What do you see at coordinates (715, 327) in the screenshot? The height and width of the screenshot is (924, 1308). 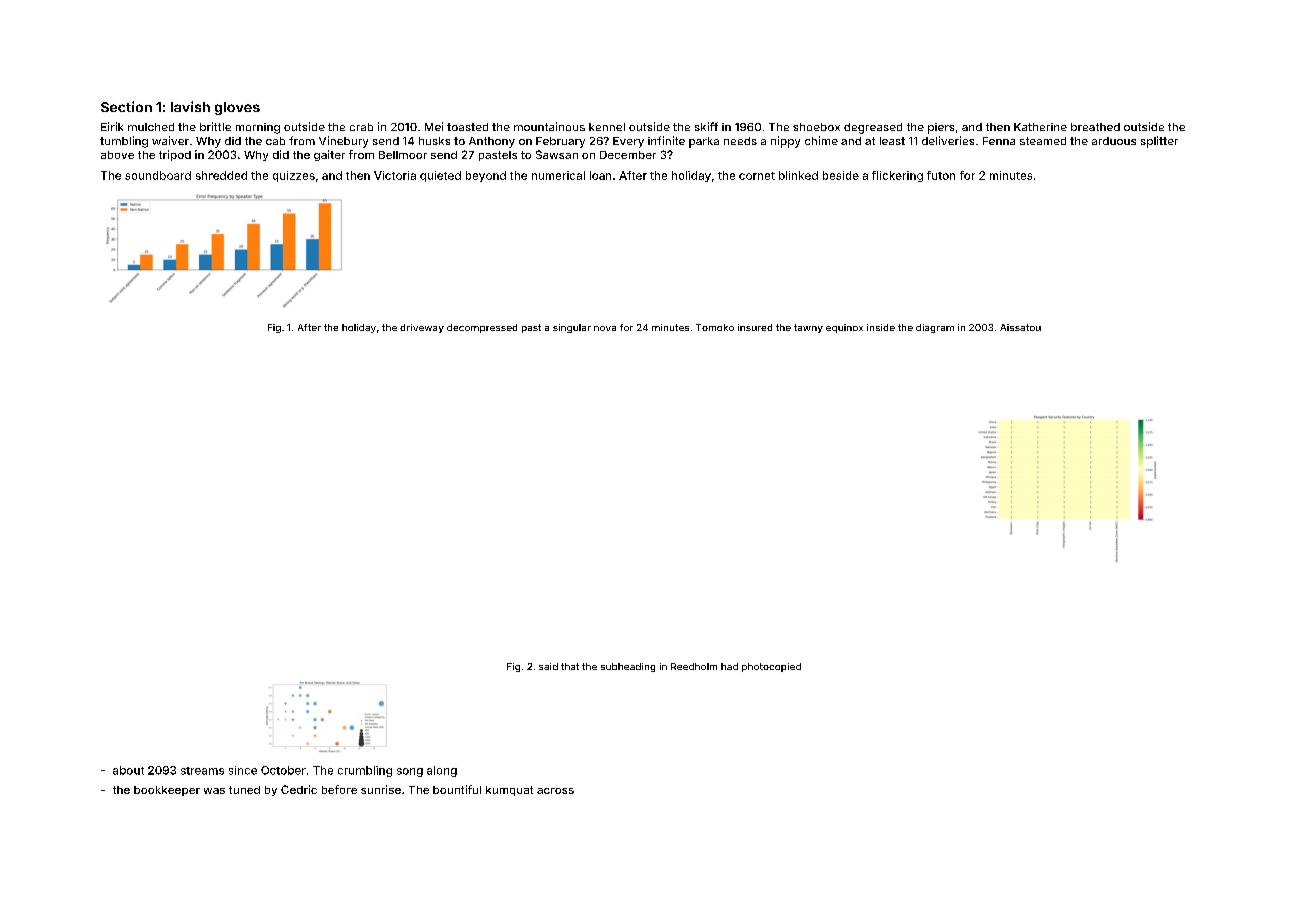 I see `Tomoko` at bounding box center [715, 327].
